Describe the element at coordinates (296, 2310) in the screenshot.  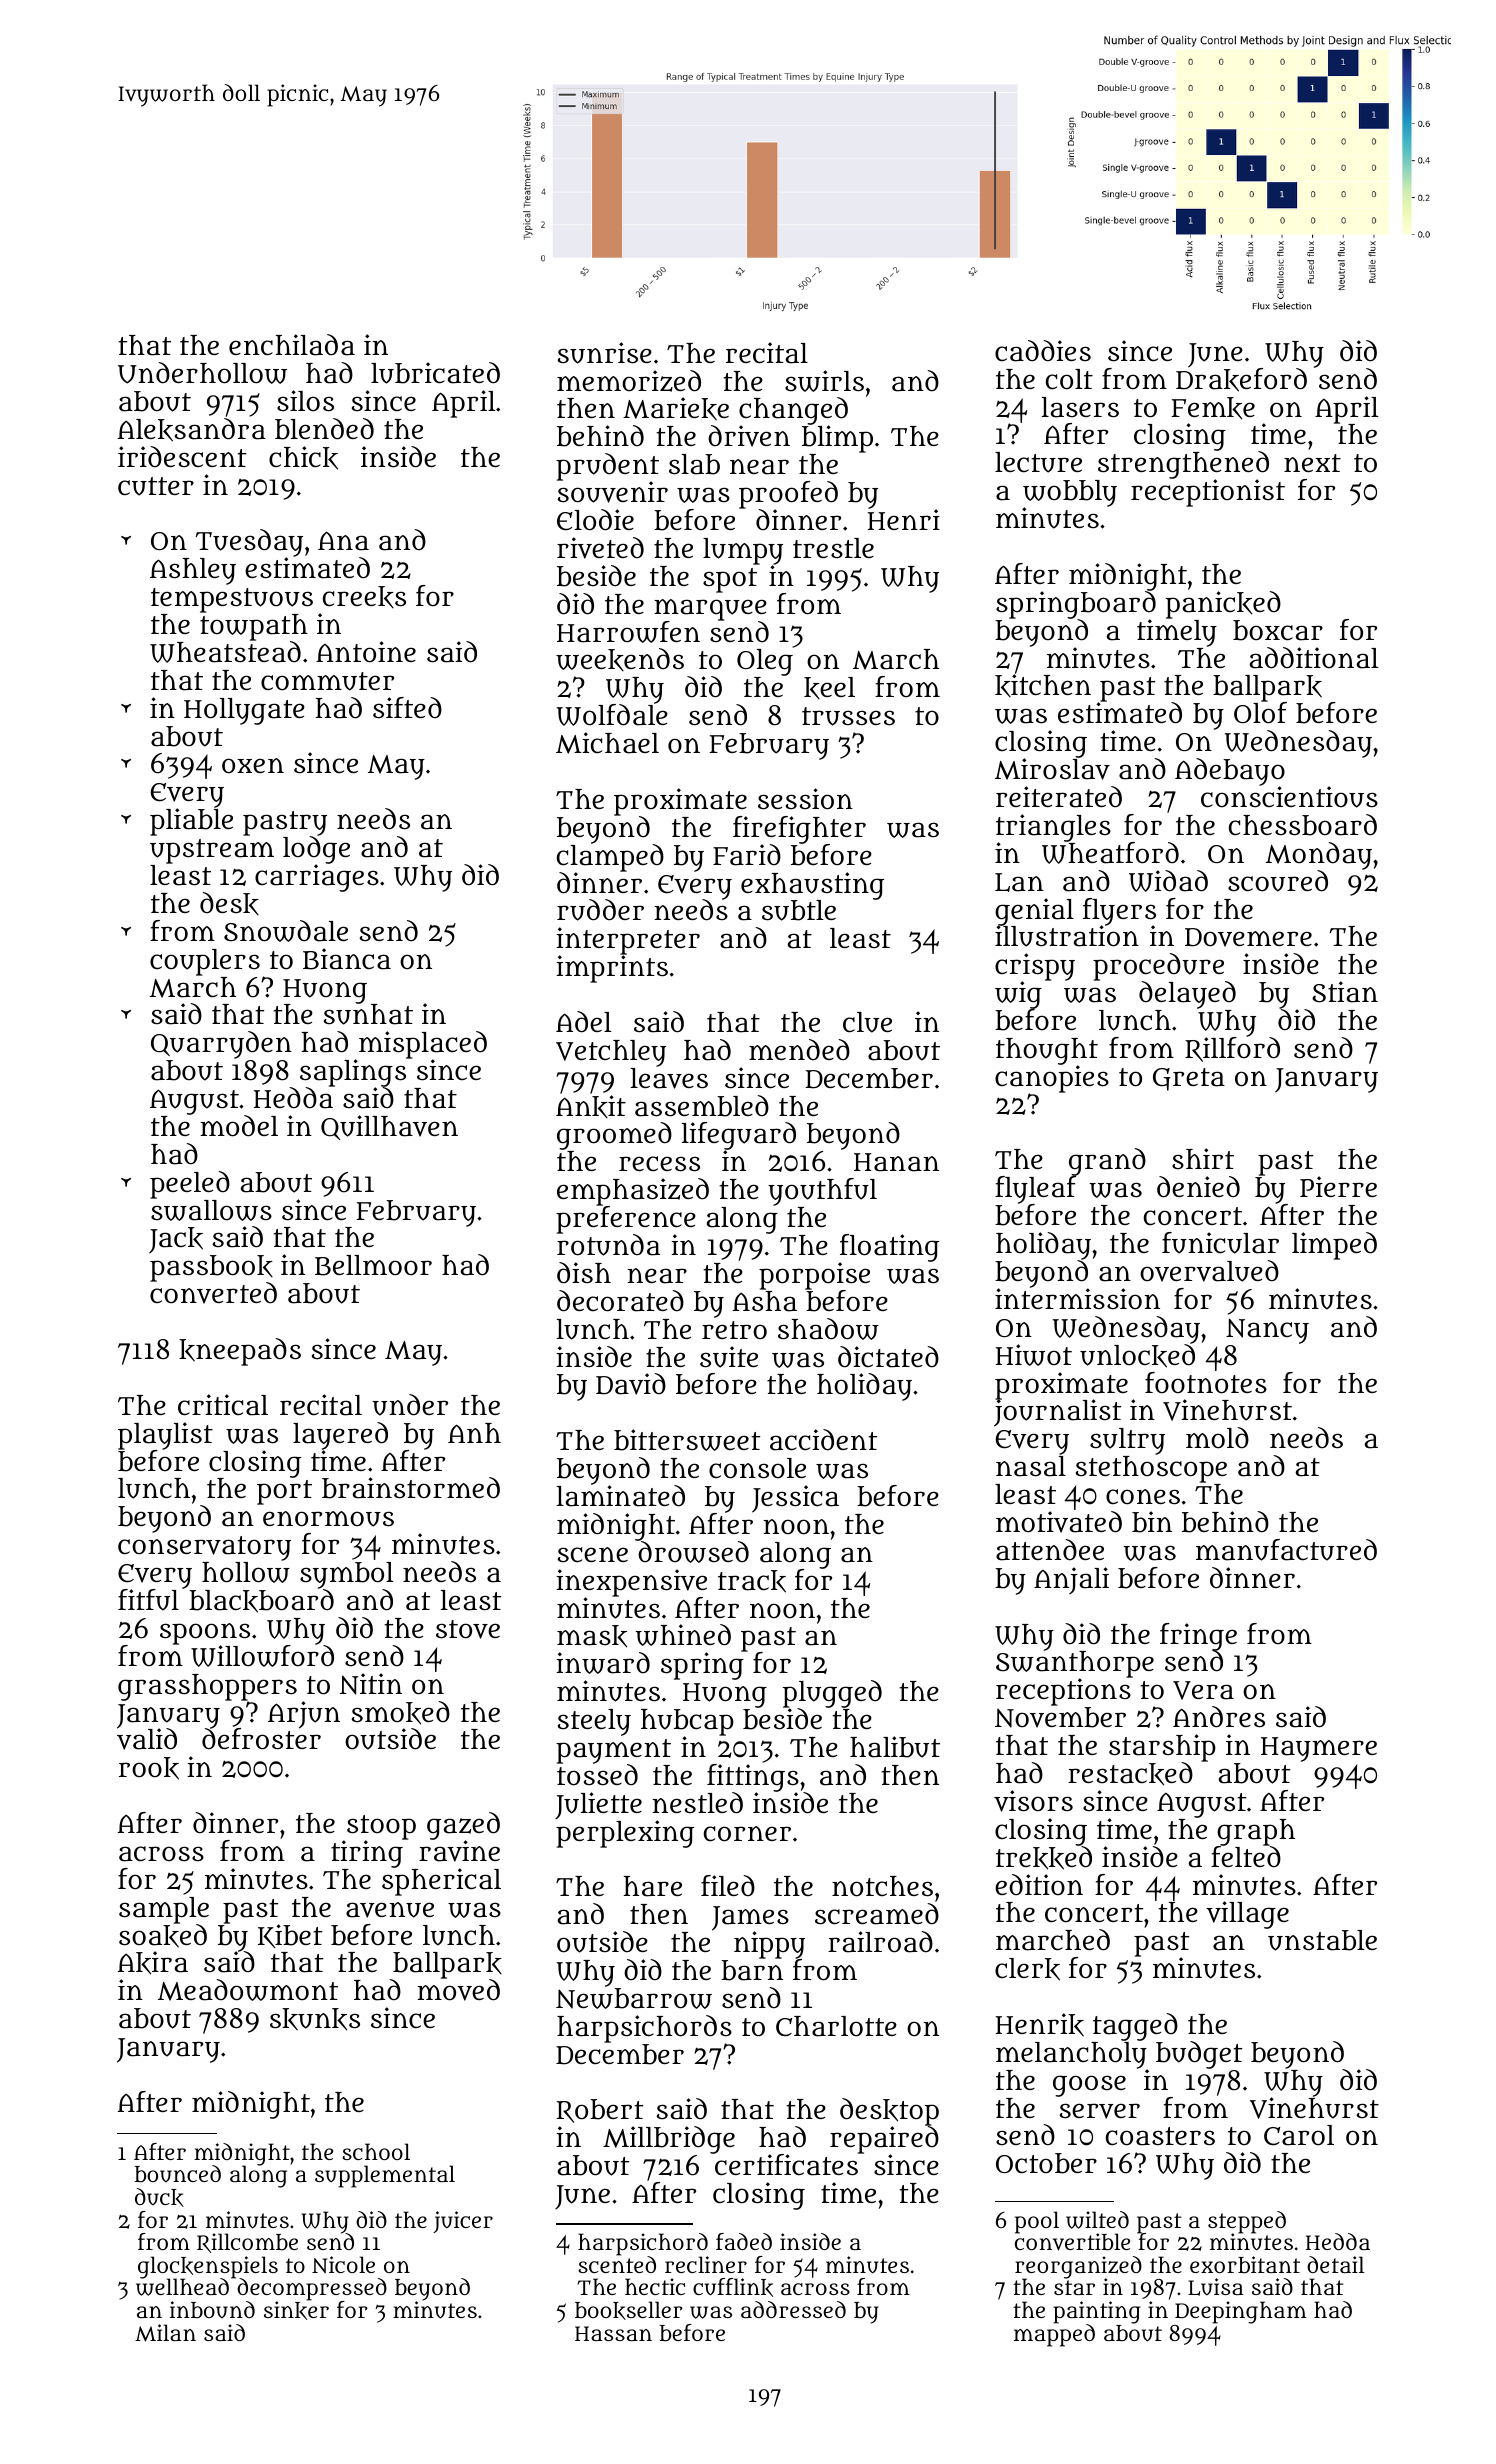
I see `sinker` at that location.
